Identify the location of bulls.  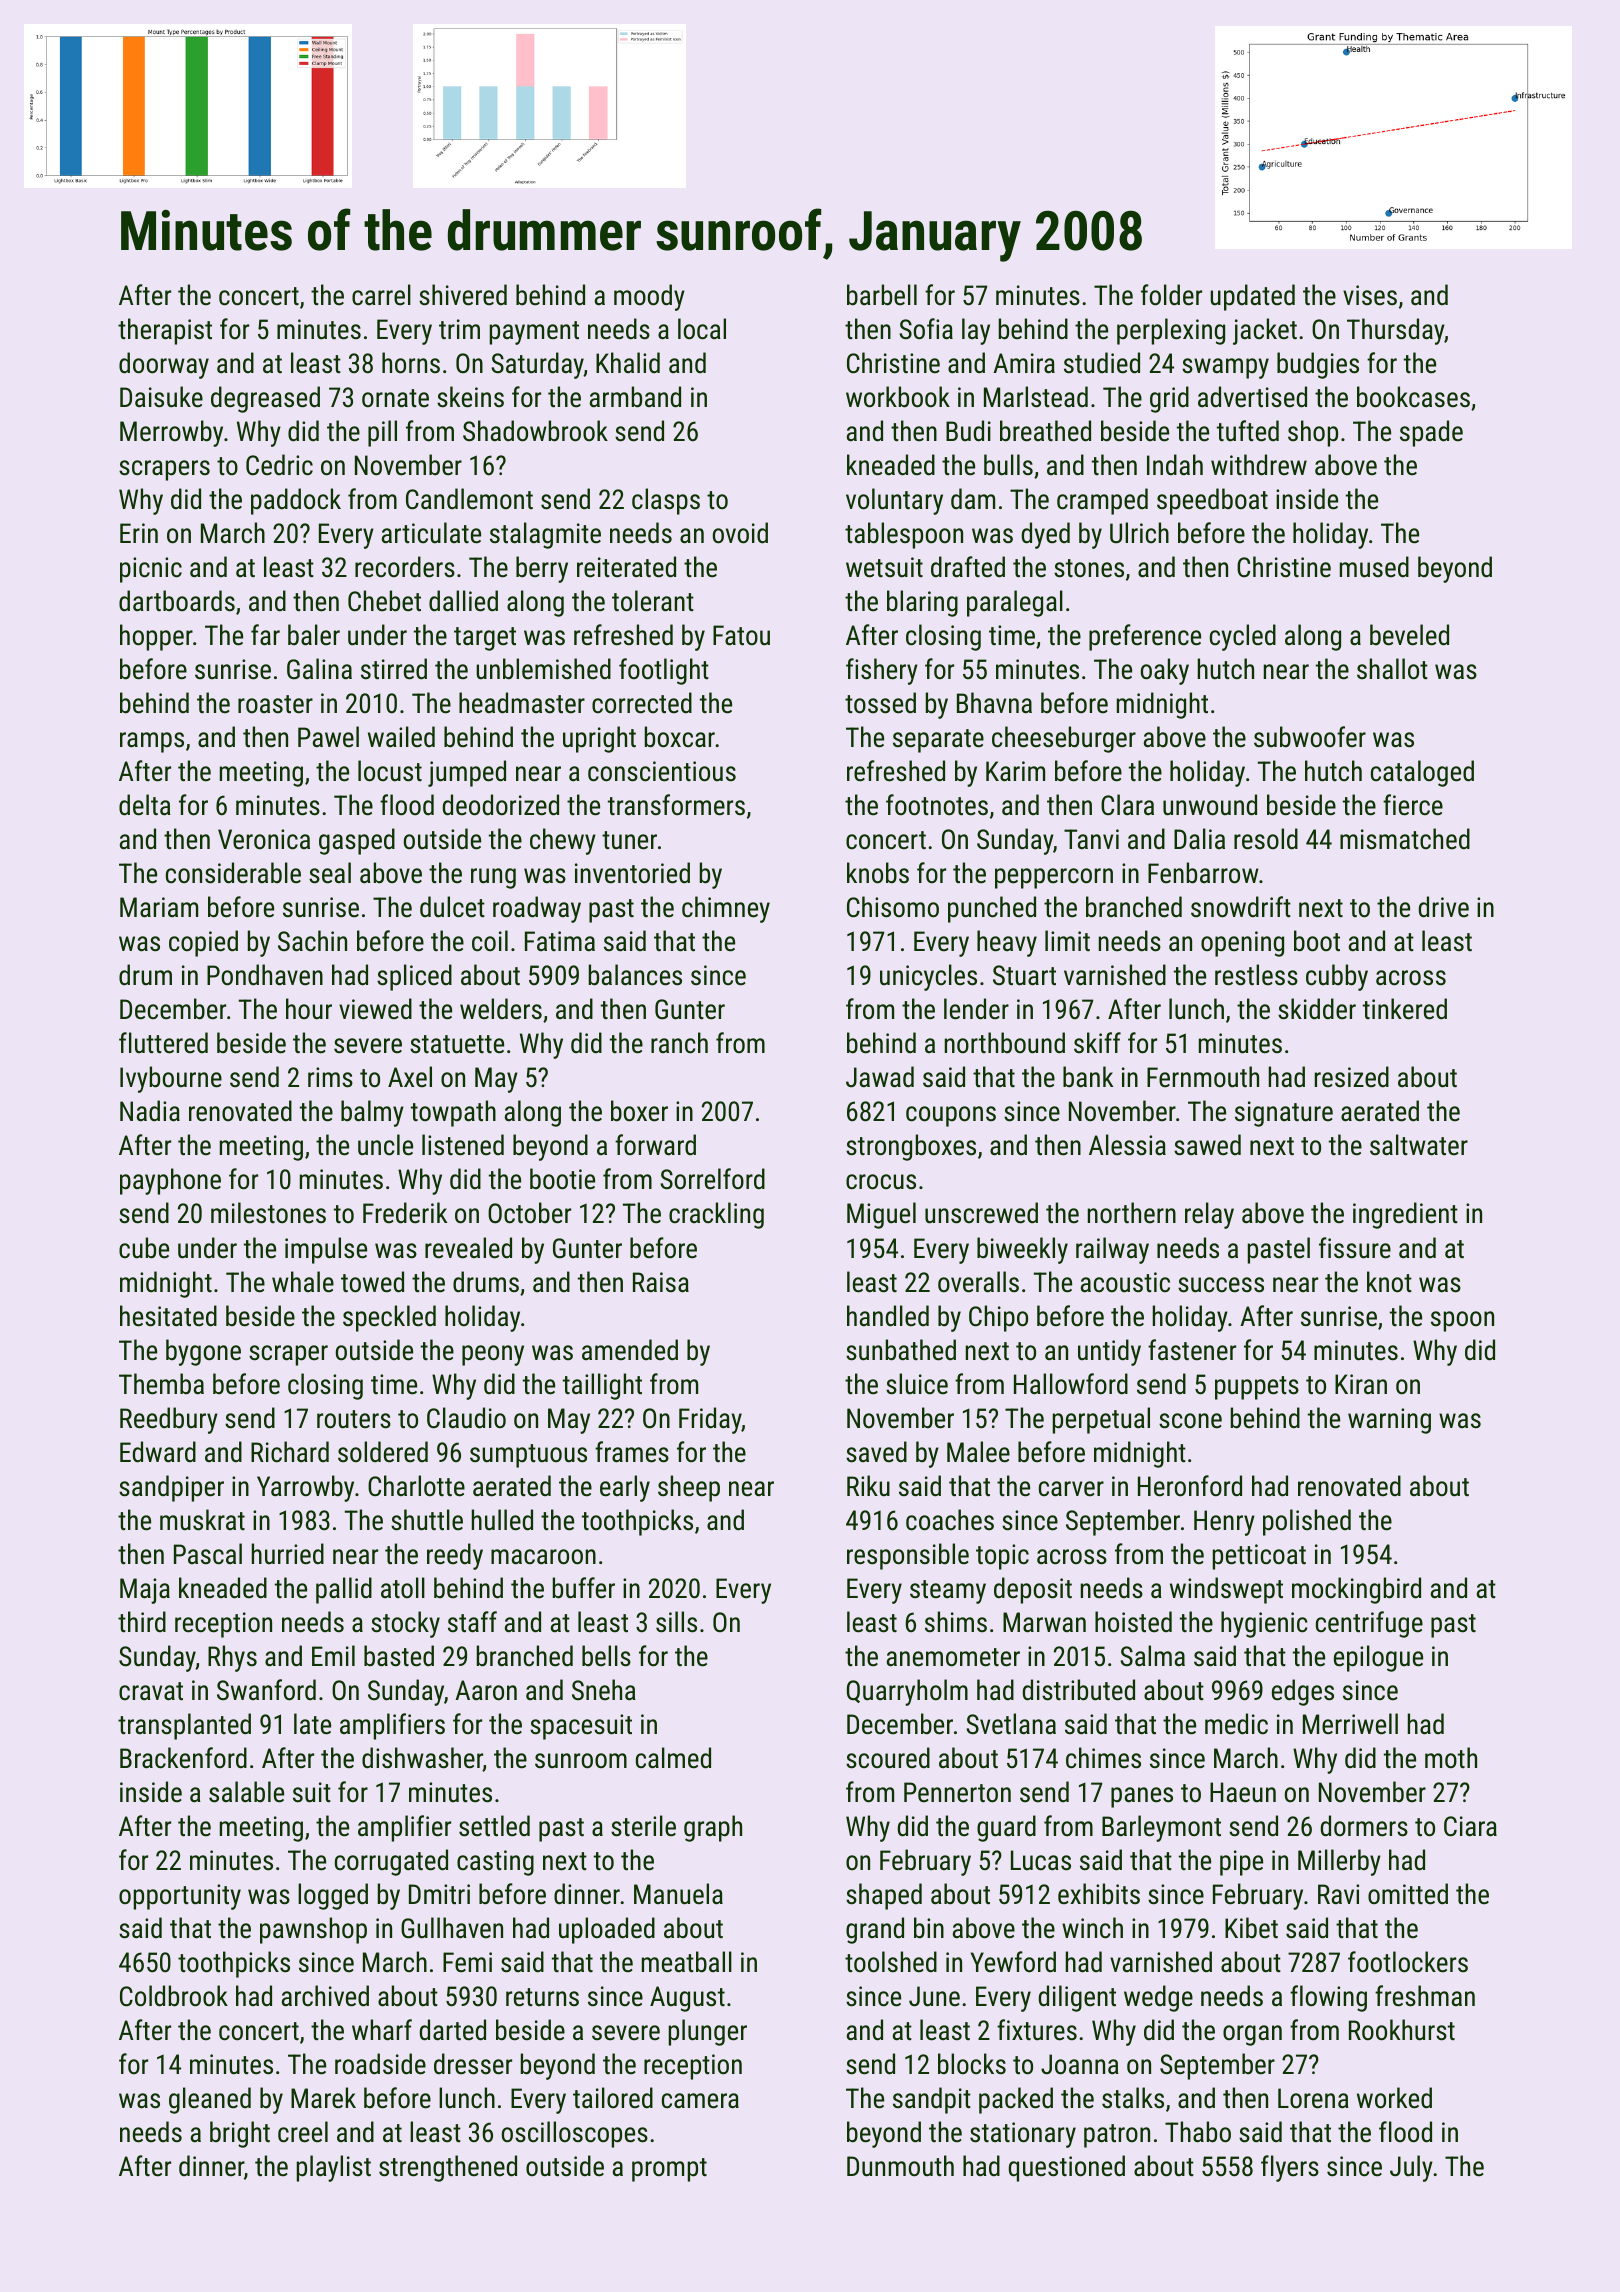
(1008, 465).
